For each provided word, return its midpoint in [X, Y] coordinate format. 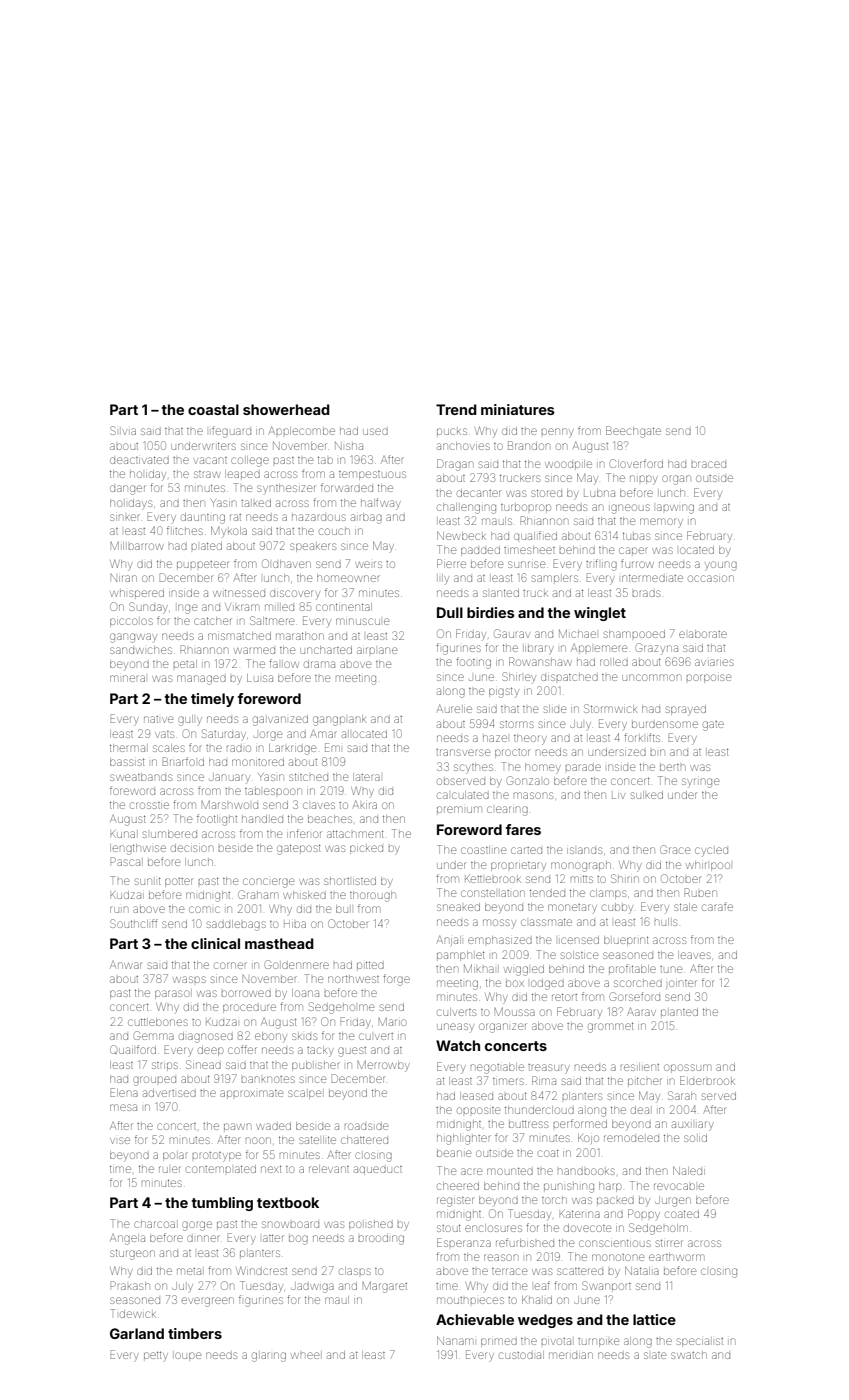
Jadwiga [312, 1288]
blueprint [626, 941]
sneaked [458, 907]
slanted [501, 593]
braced [709, 464]
